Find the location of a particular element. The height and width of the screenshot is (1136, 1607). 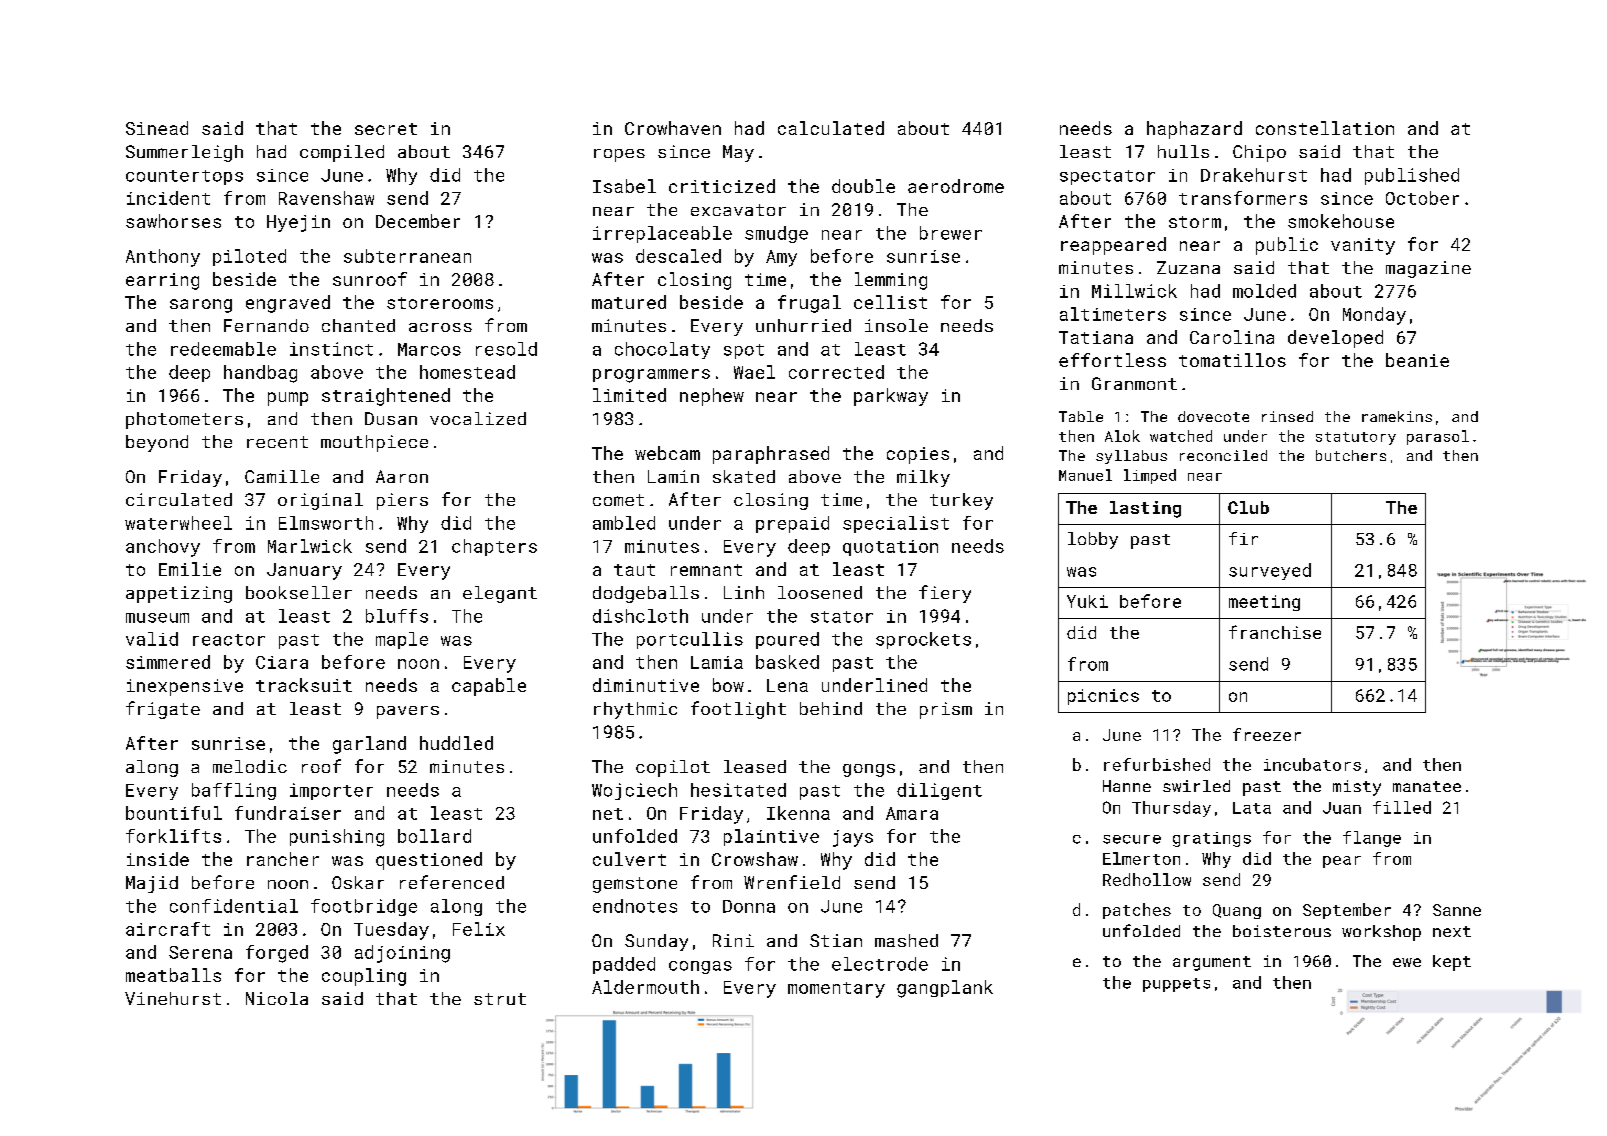

bollard is located at coordinates (434, 836).
